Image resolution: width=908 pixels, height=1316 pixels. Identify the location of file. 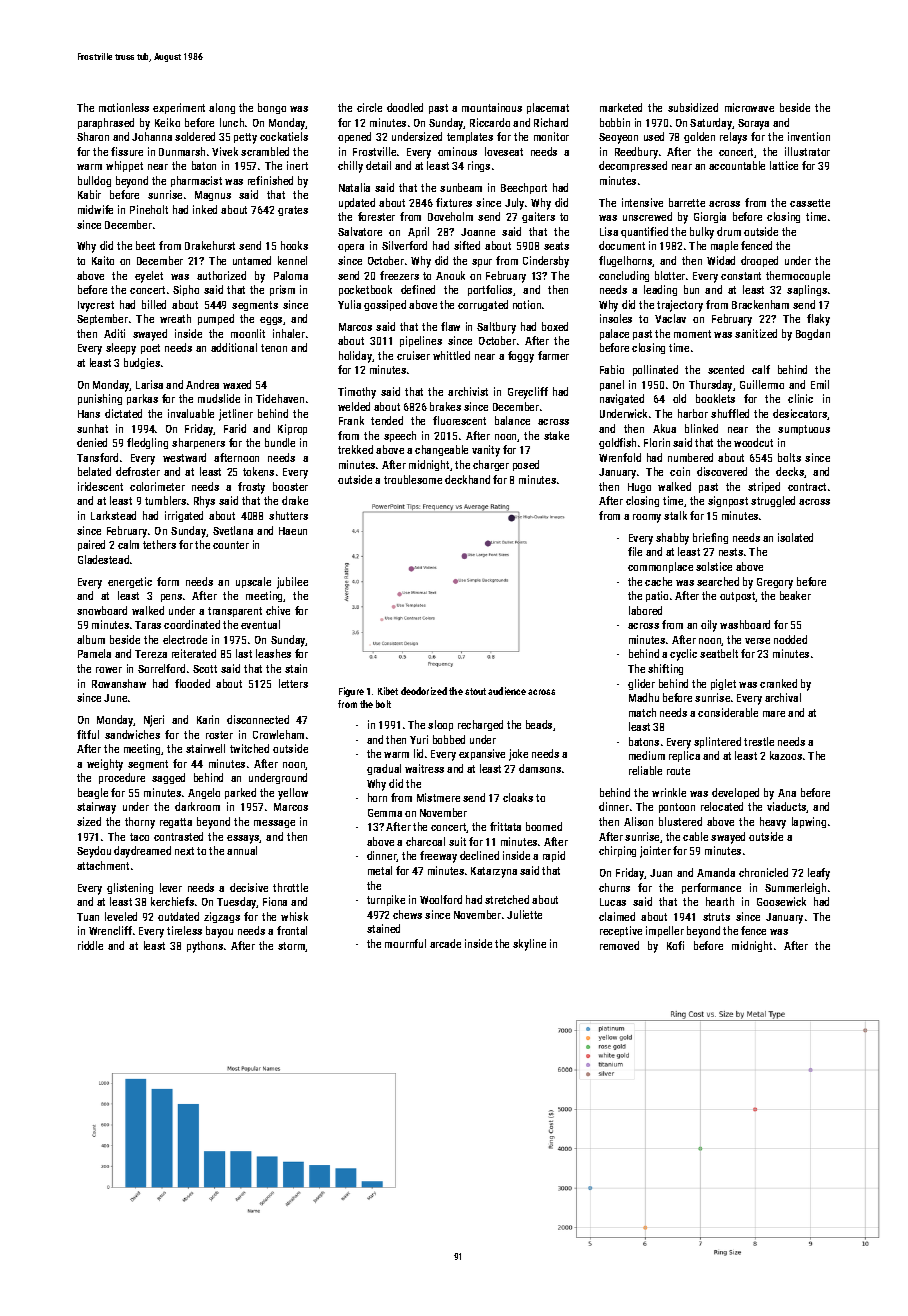
(635, 551).
